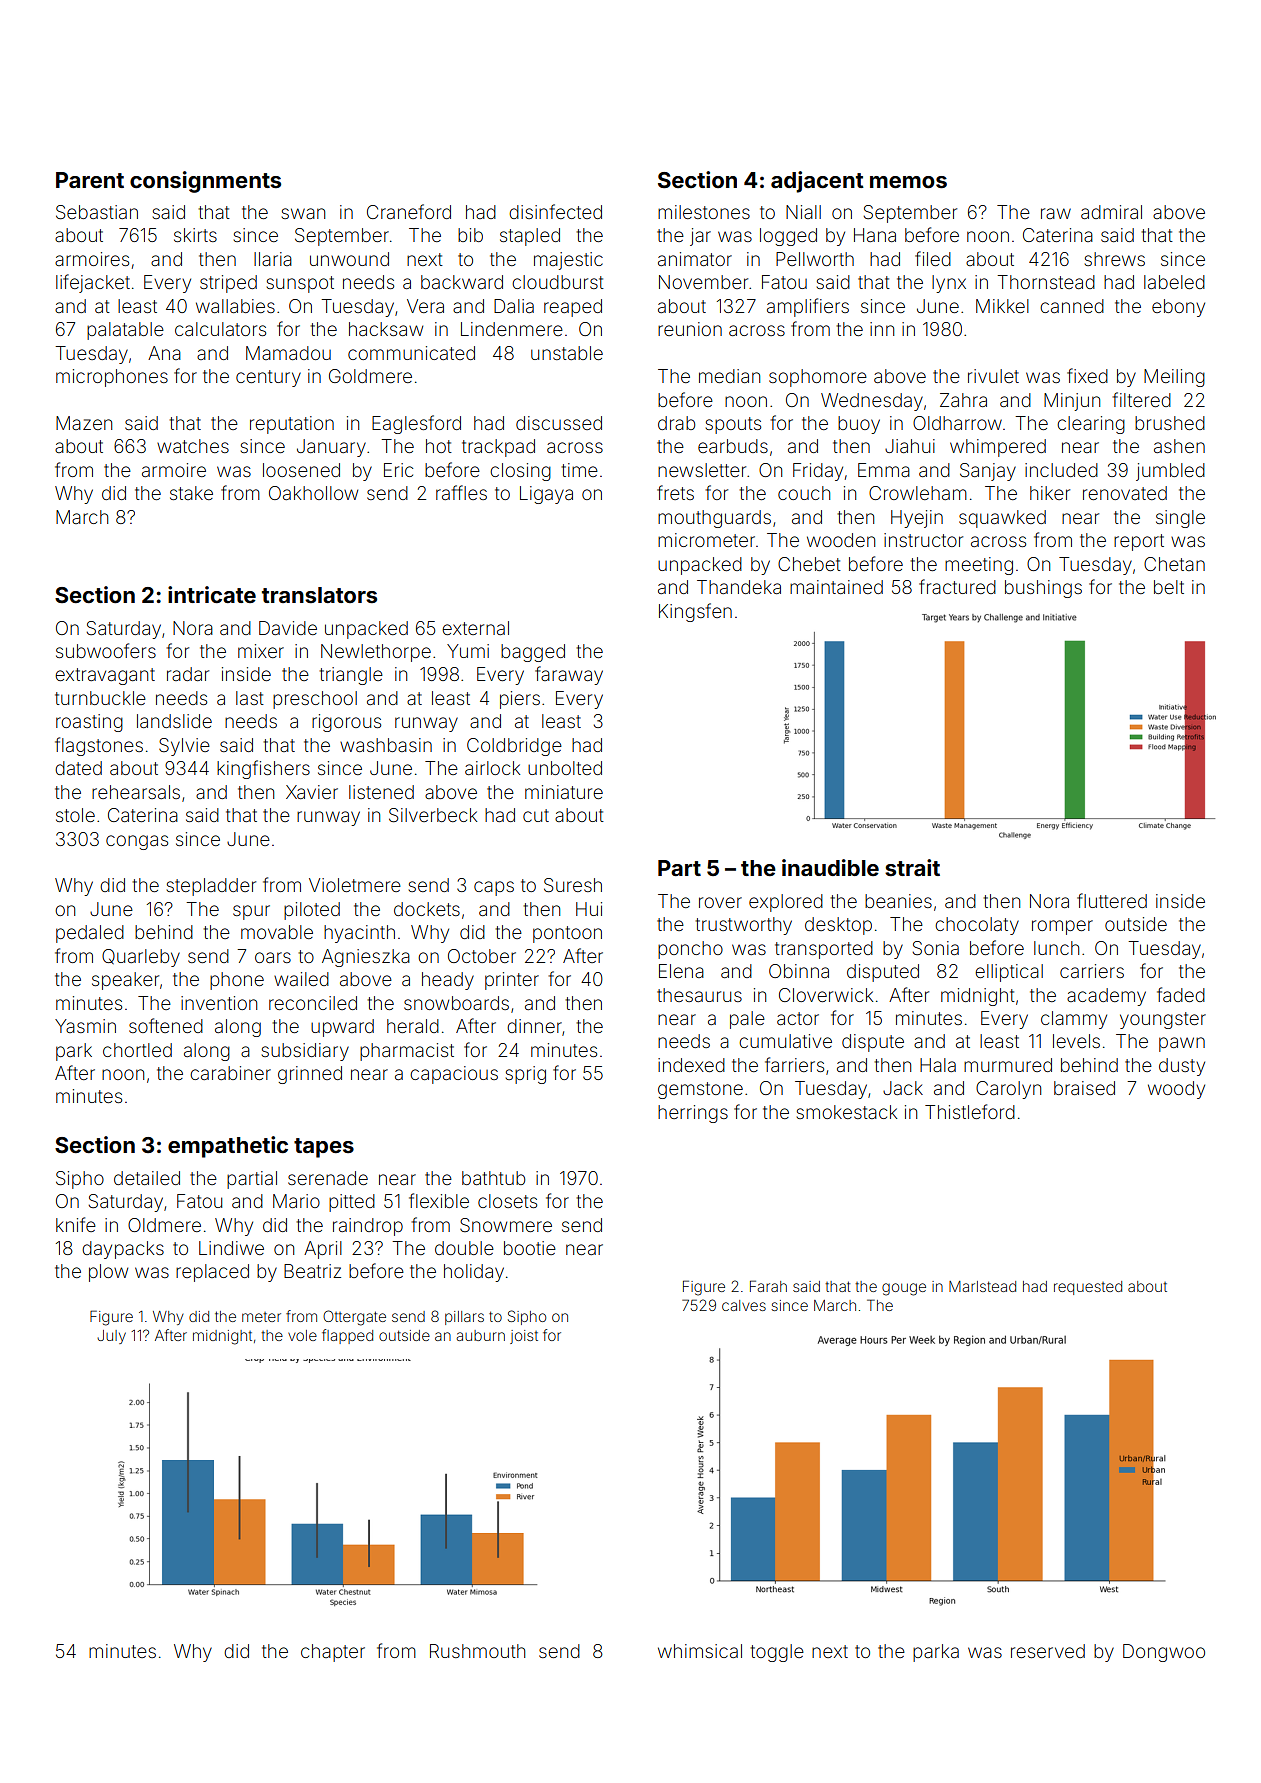 This document has height=1783, width=1261. Describe the element at coordinates (777, 1653) in the document. I see `toggle` at that location.
